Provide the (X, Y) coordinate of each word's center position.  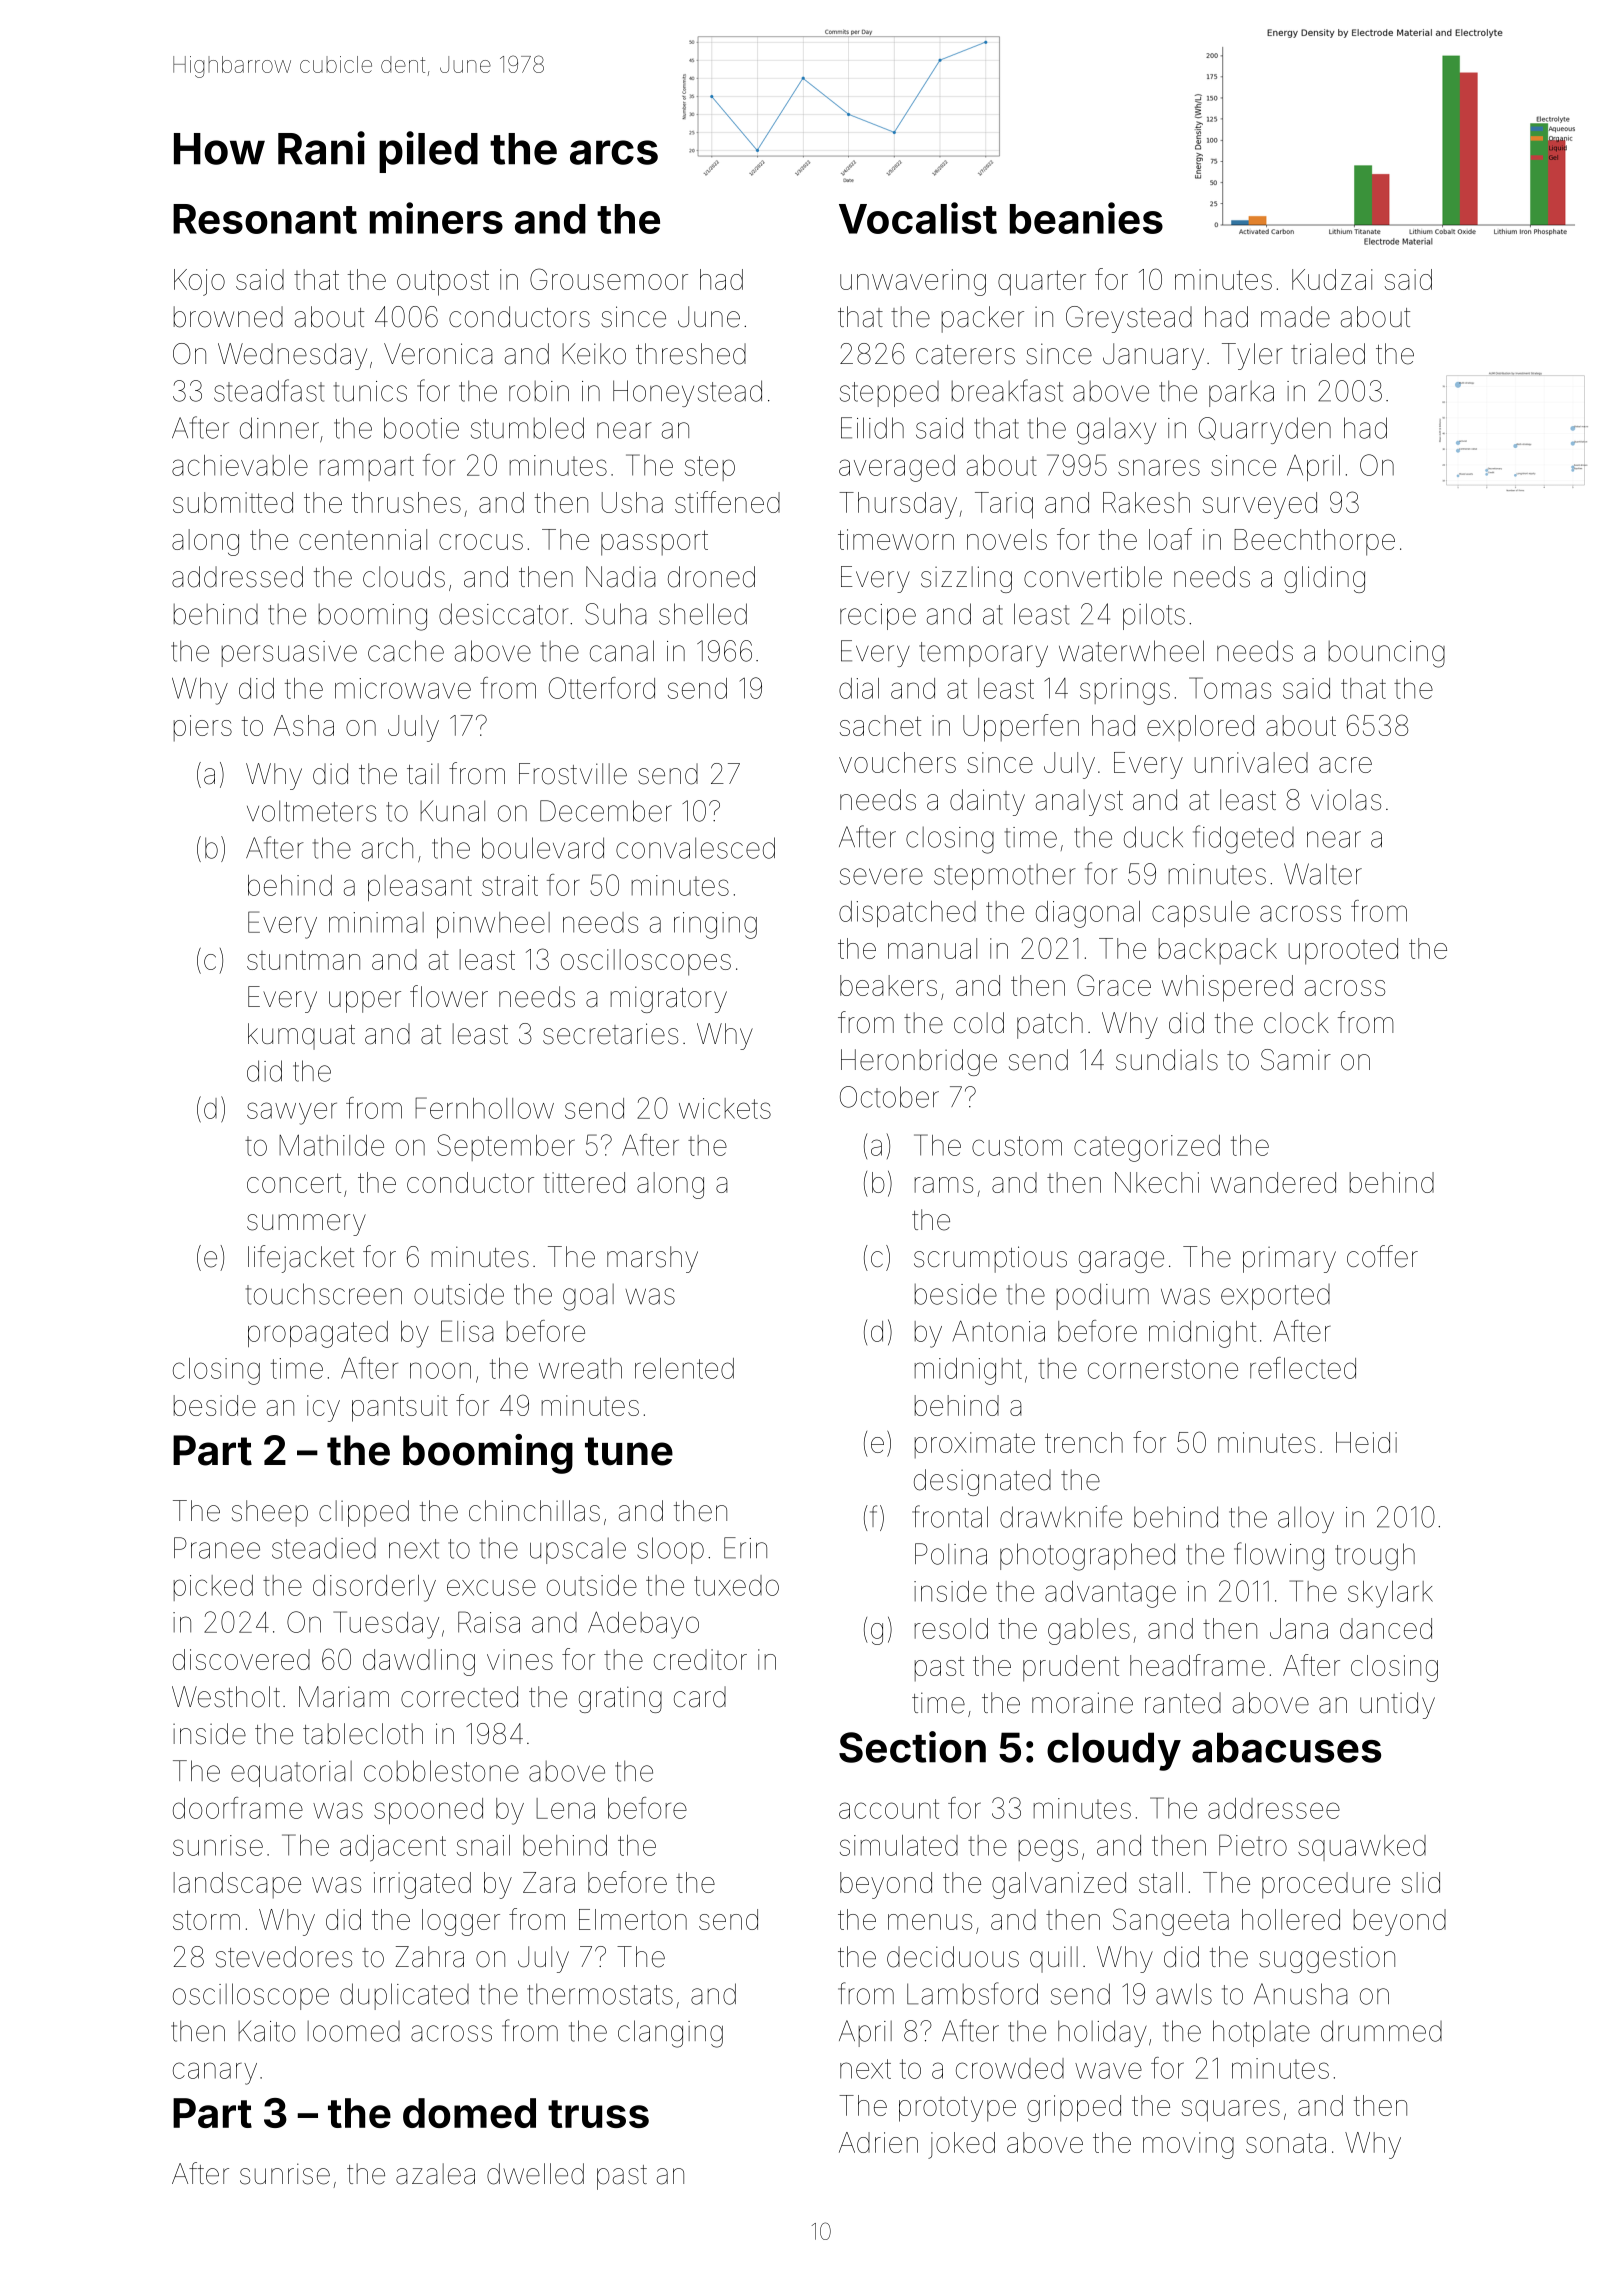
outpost (443, 283)
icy (323, 1408)
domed (469, 2113)
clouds (404, 577)
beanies (1086, 218)
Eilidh (872, 428)
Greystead (1129, 319)
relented (684, 1368)
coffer (1382, 1256)
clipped (364, 1513)
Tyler (1252, 356)
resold (951, 1628)
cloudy (1114, 1751)
